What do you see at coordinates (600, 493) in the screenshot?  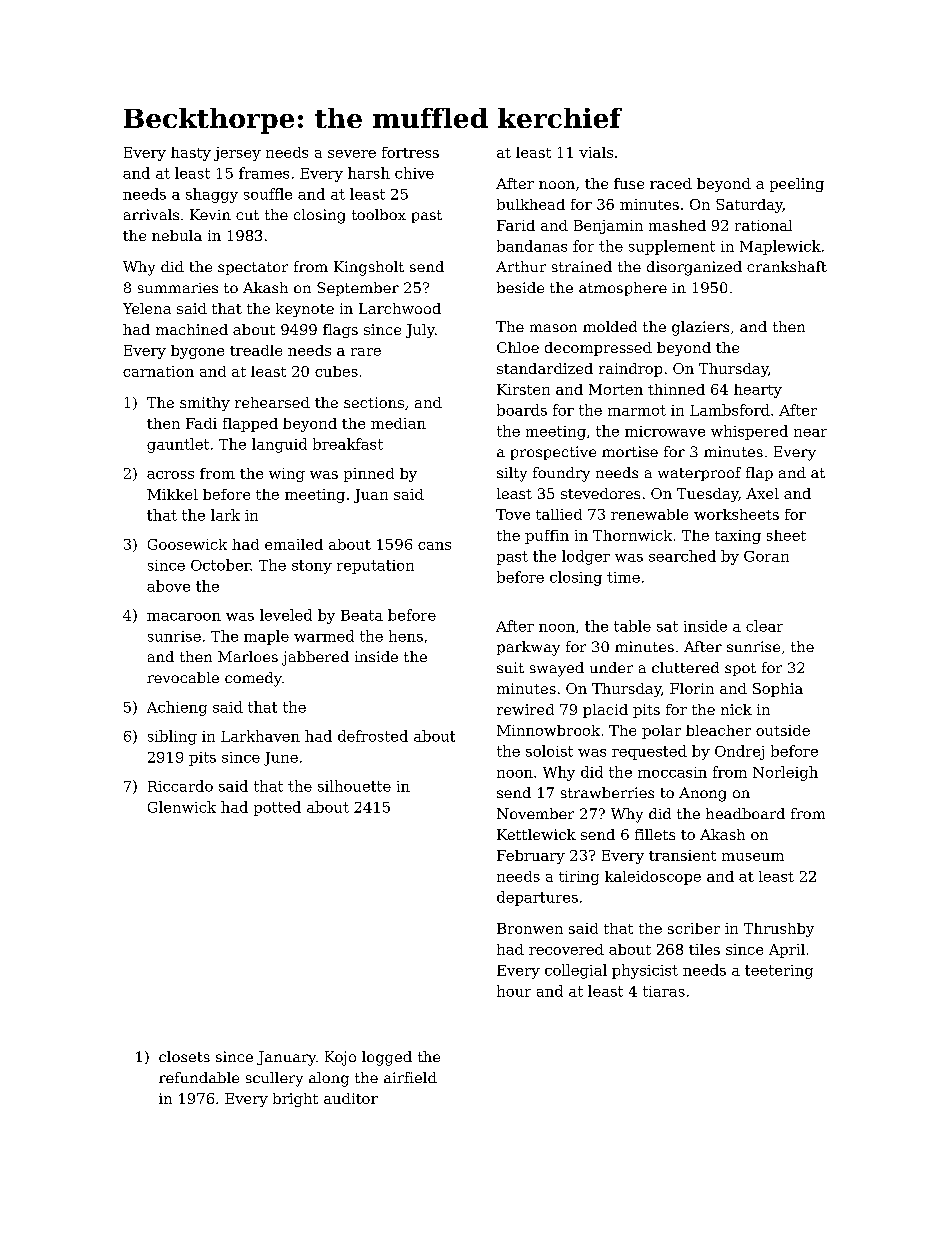 I see `stevedores` at bounding box center [600, 493].
